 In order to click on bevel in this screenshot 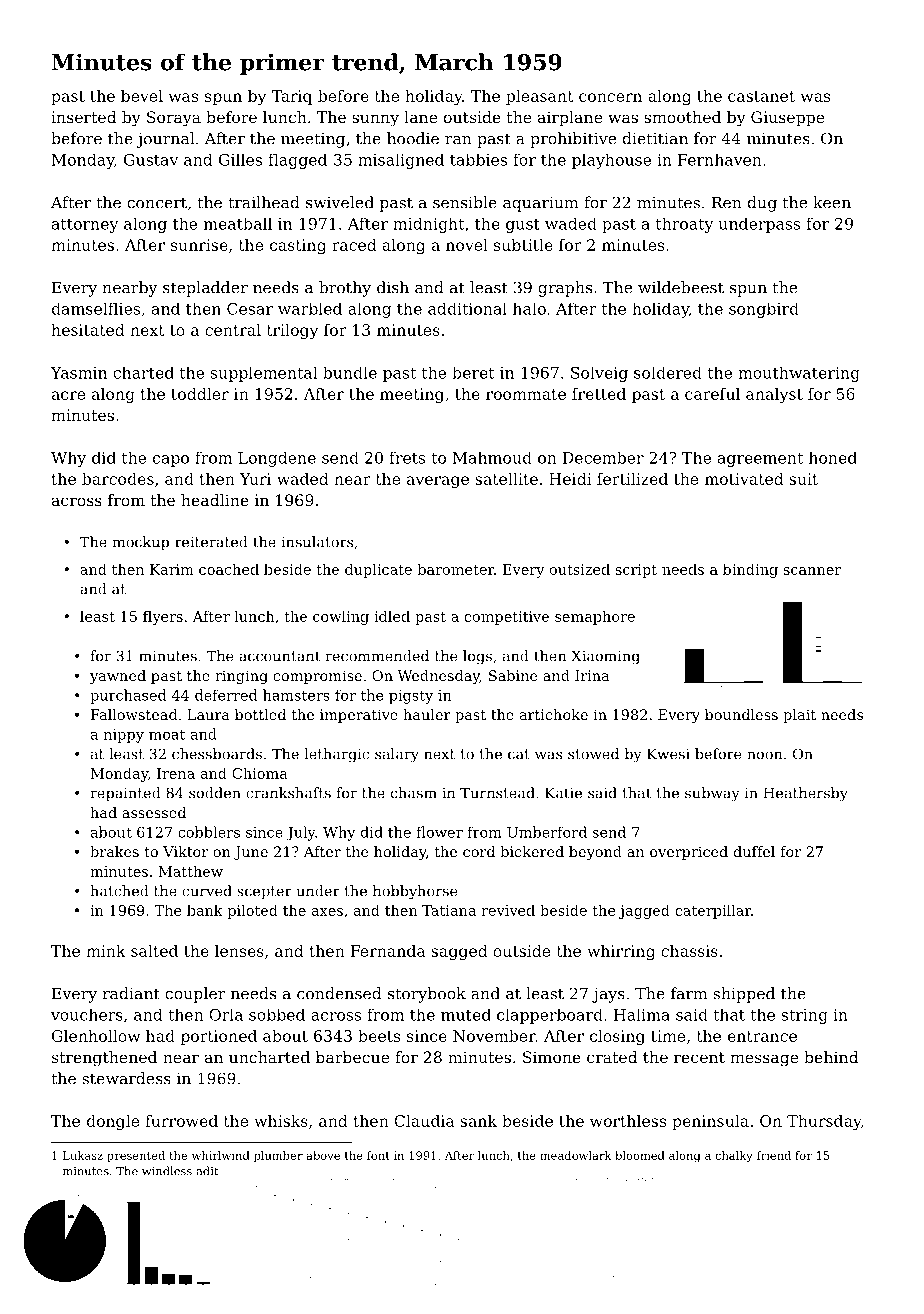, I will do `click(142, 96)`.
